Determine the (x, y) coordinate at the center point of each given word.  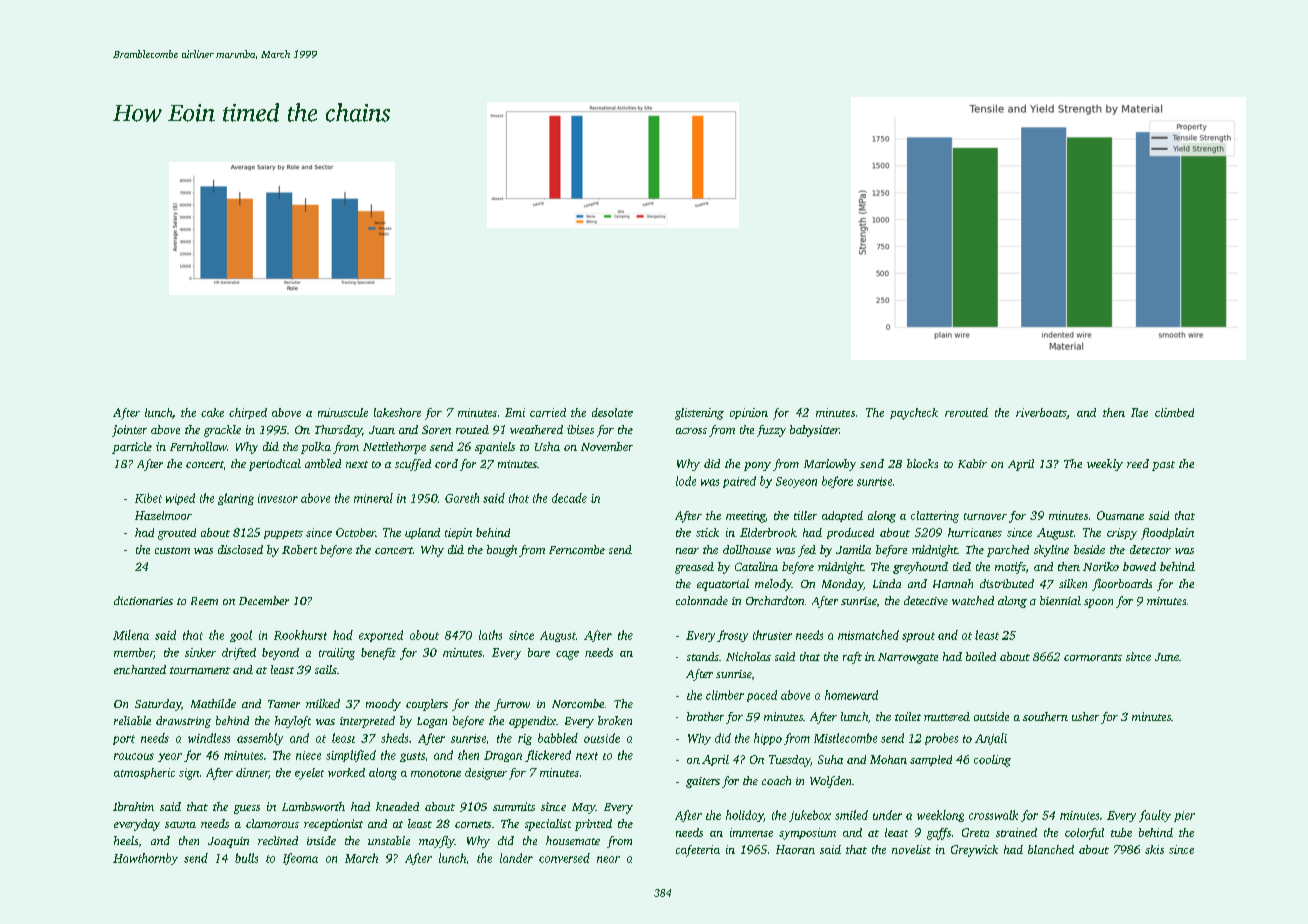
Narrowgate (908, 658)
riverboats (1041, 412)
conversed (564, 858)
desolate (612, 412)
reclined (278, 840)
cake (212, 412)
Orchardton (775, 600)
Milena (131, 635)
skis (1154, 849)
